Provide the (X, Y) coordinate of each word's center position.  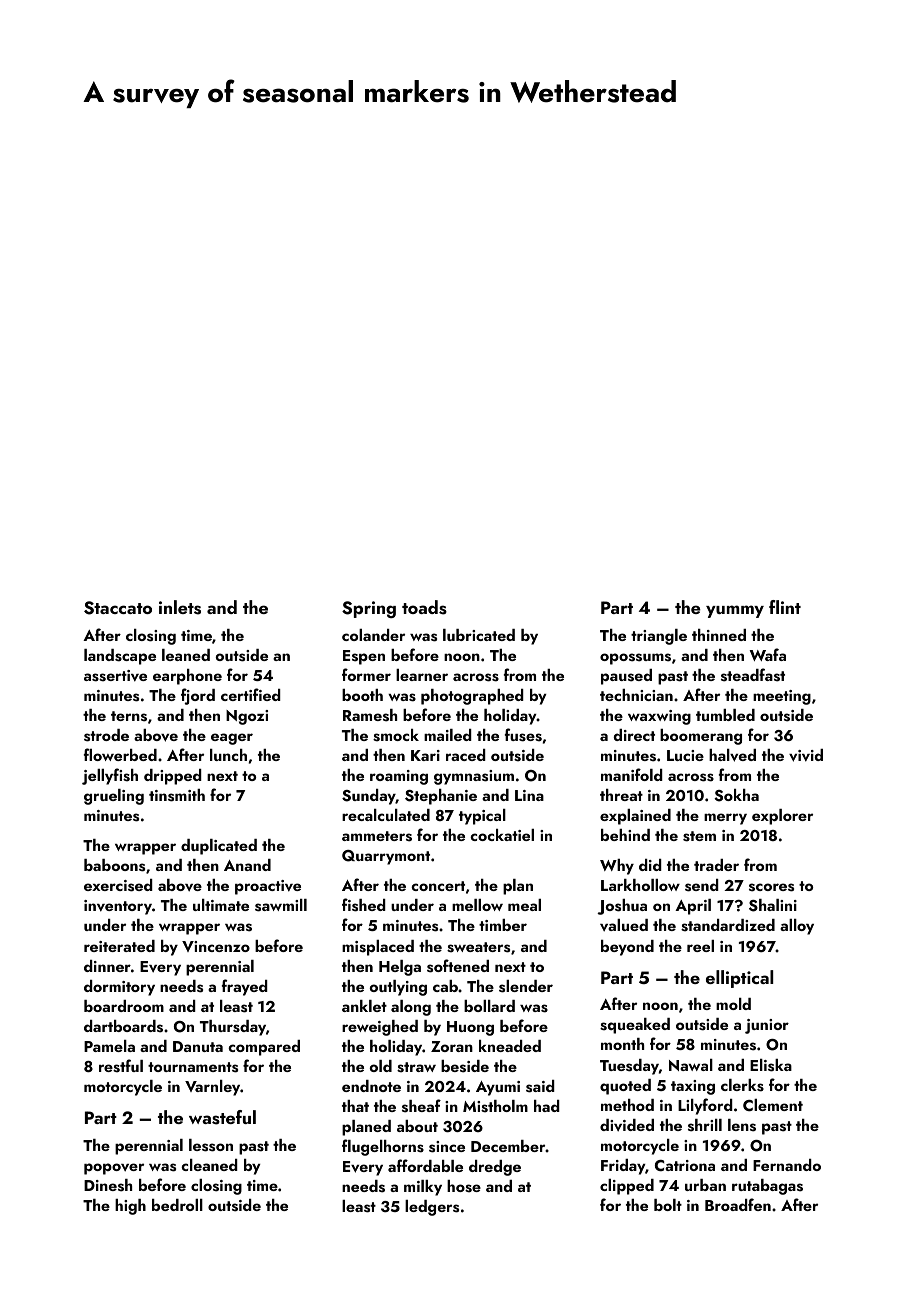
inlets (180, 607)
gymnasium (474, 777)
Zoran (452, 1046)
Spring (369, 609)
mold (733, 1004)
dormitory (119, 988)
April (693, 907)
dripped (173, 777)
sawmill (281, 905)
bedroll (177, 1205)
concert (438, 886)
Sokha (736, 795)
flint (785, 607)
